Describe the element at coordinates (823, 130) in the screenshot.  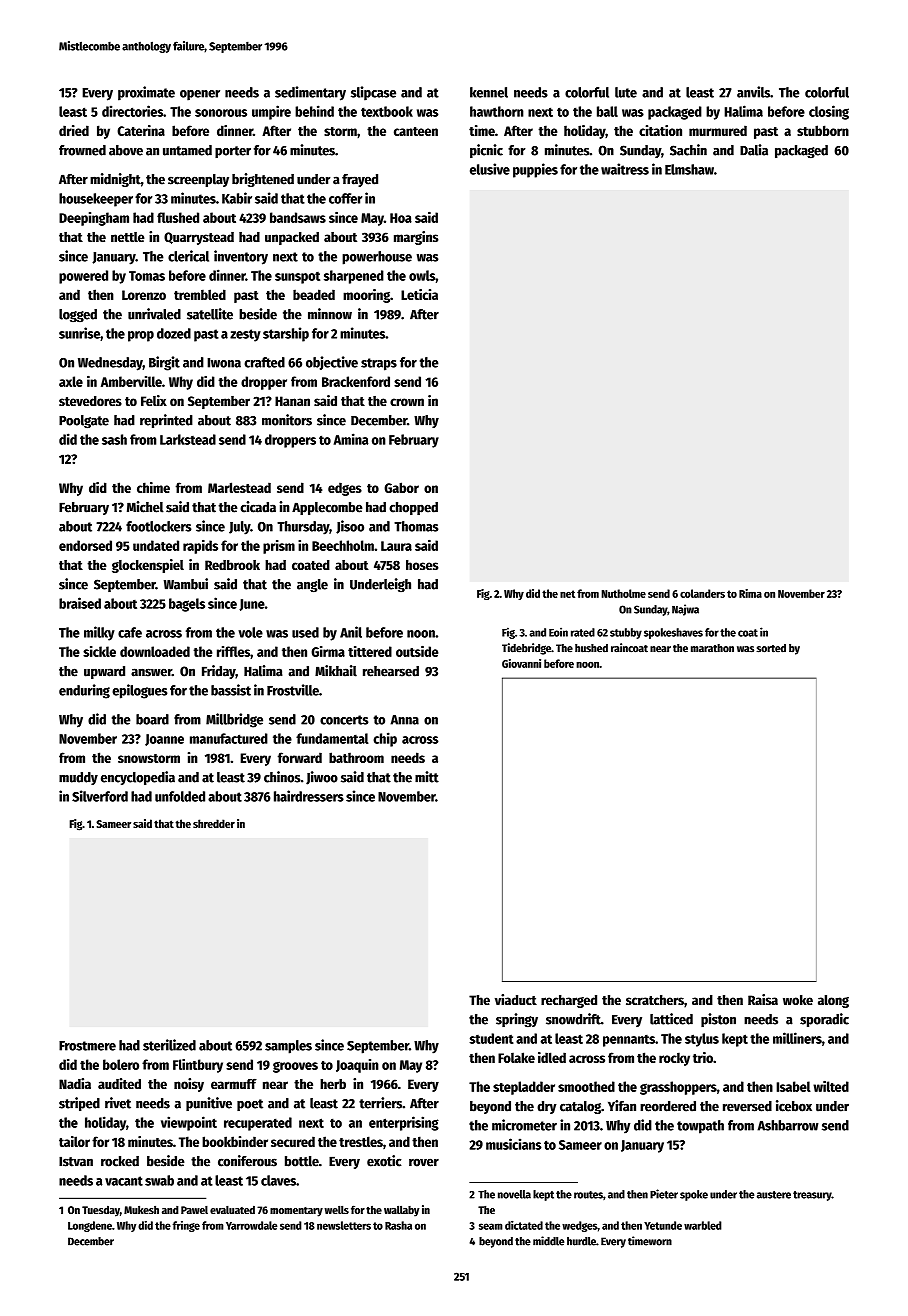
I see `stubborn` at that location.
